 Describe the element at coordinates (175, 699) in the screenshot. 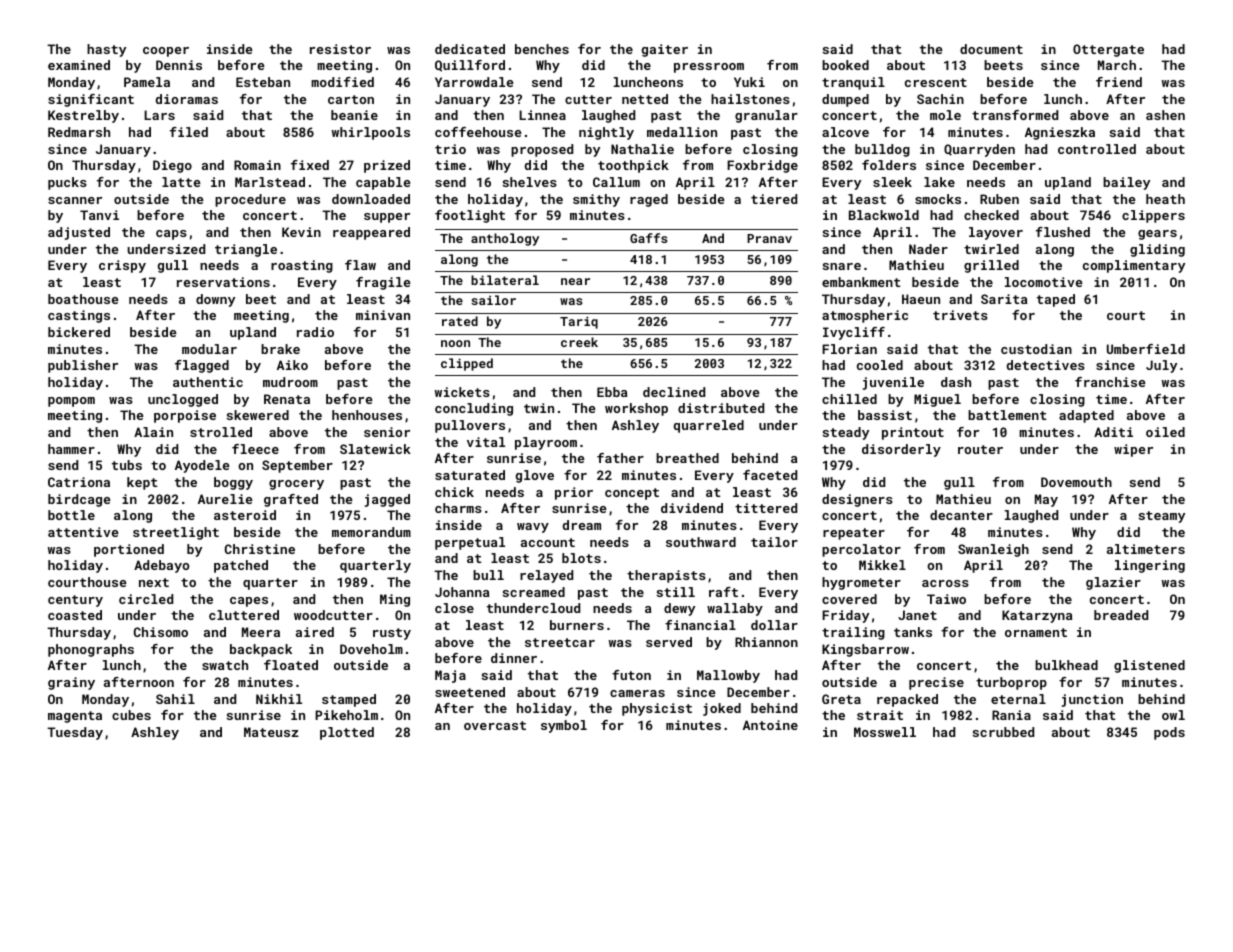

I see `Sahil` at that location.
